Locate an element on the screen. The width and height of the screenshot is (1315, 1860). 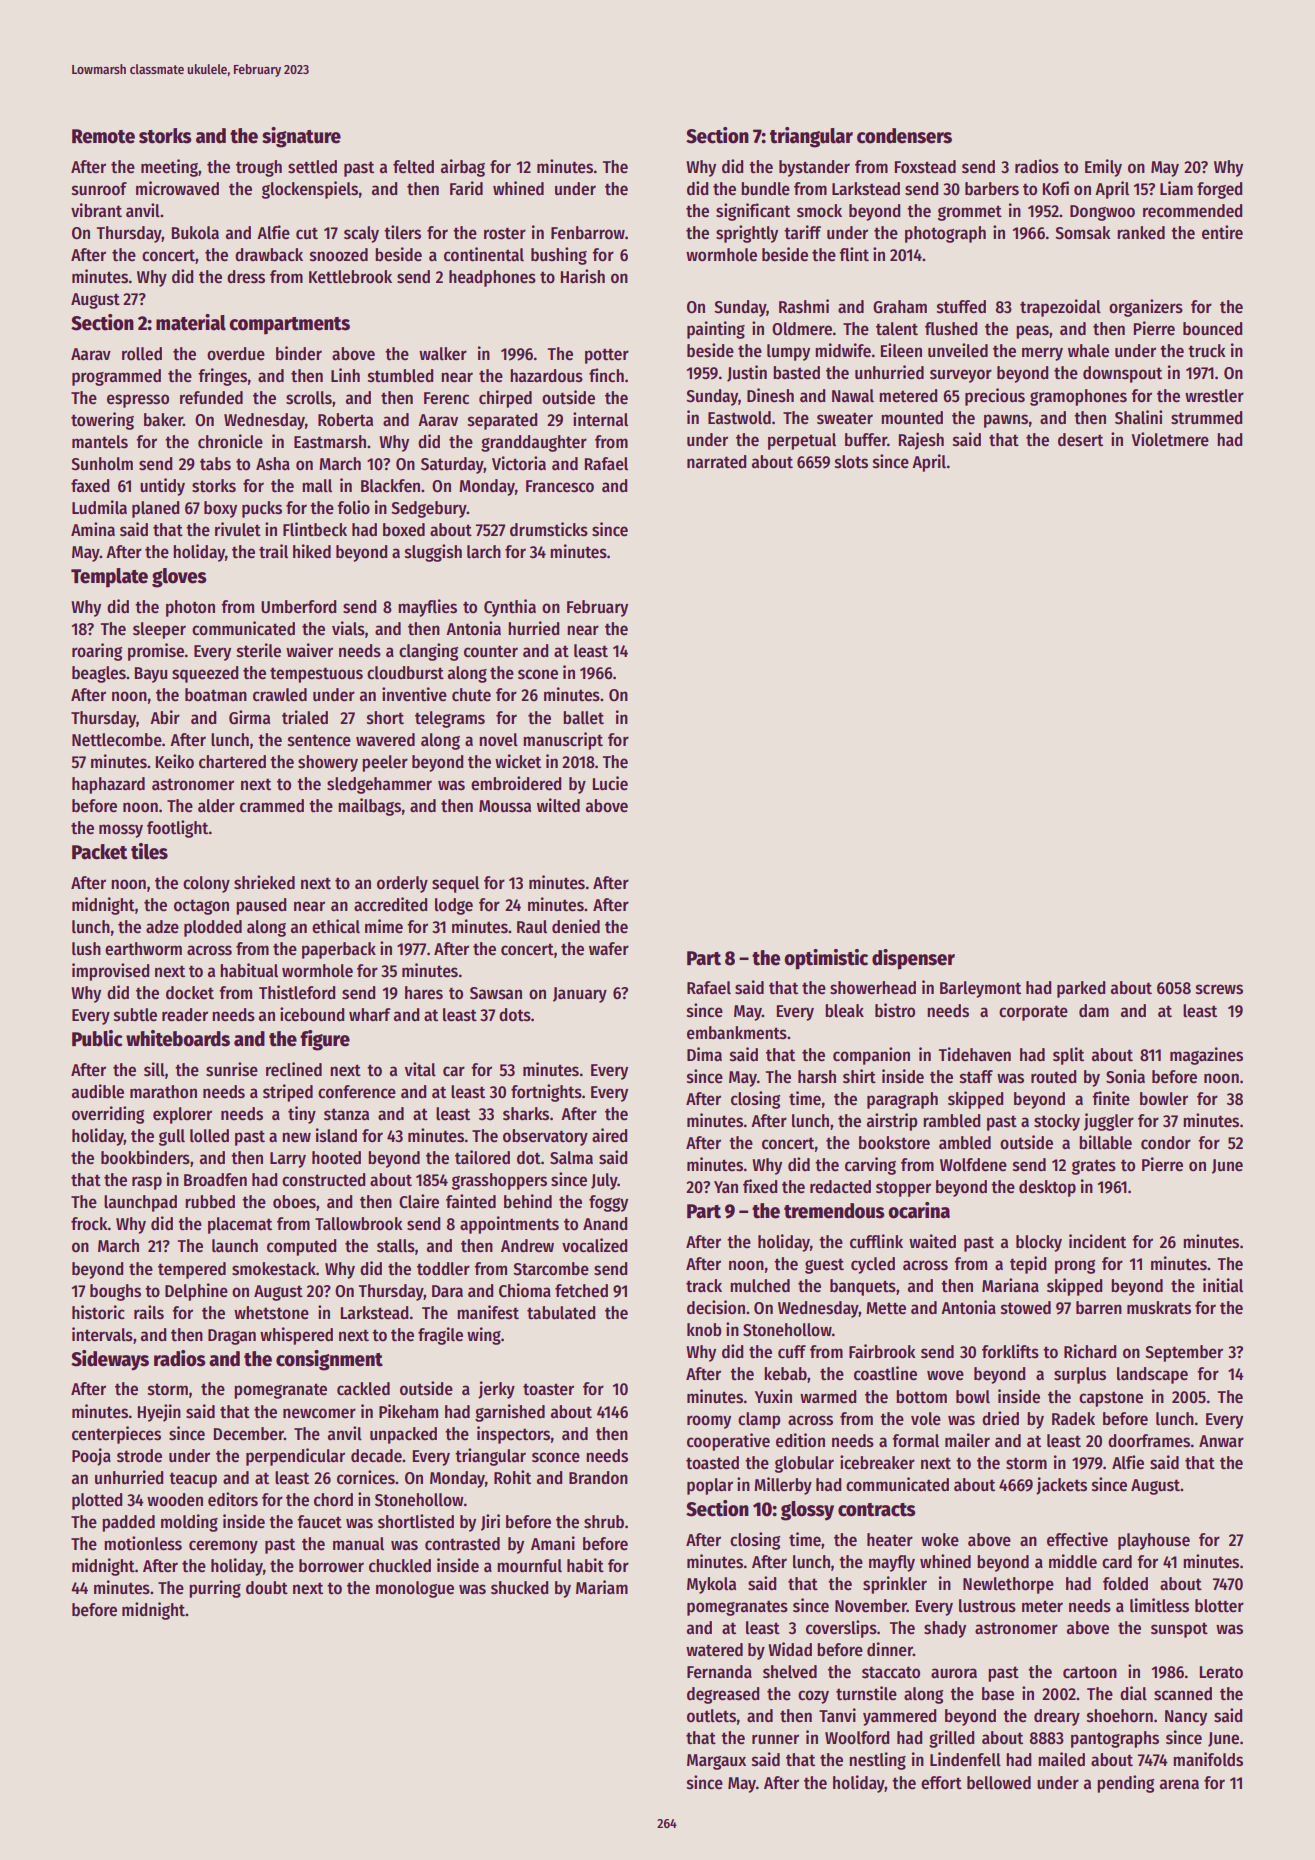
folio is located at coordinates (353, 507).
